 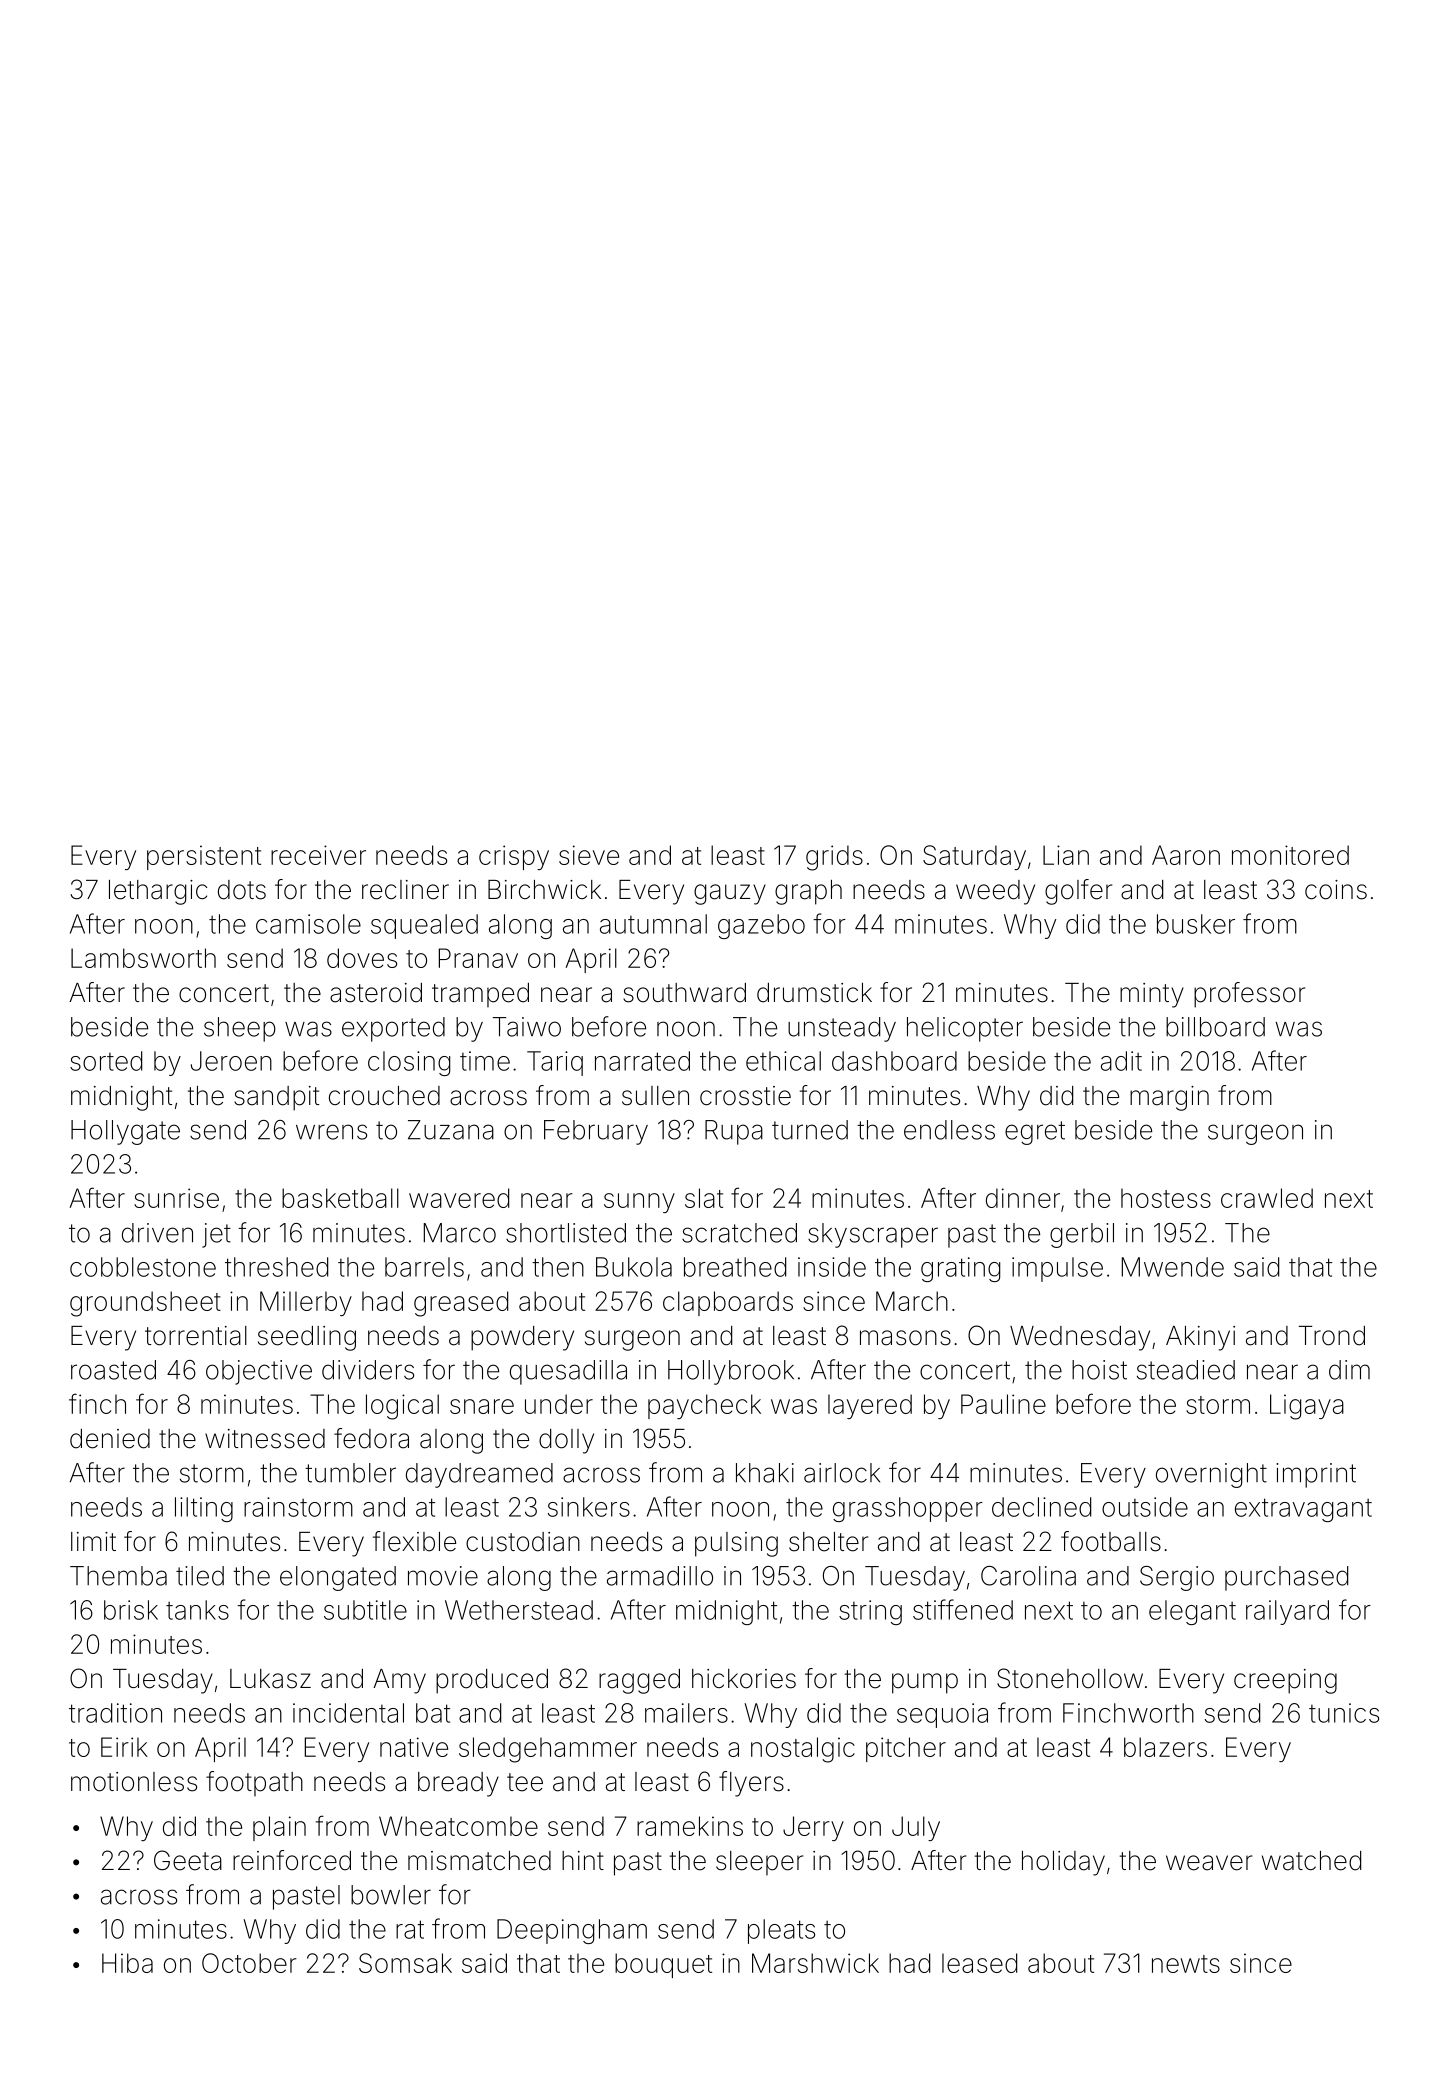 What do you see at coordinates (660, 1576) in the screenshot?
I see `armadillo` at bounding box center [660, 1576].
